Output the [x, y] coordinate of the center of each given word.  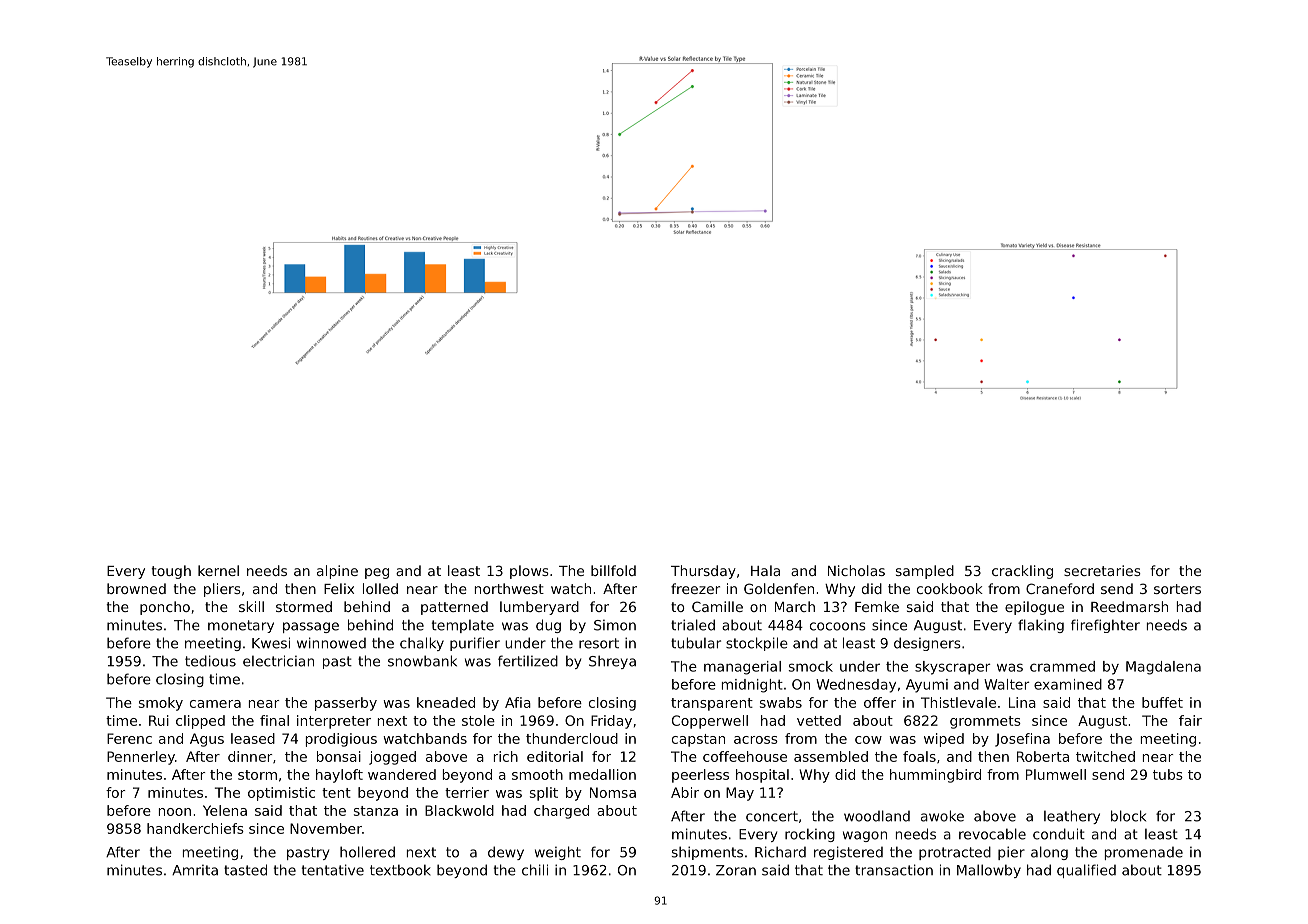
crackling [1022, 572]
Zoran [736, 870]
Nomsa [613, 792]
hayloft [339, 776]
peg [377, 573]
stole [478, 720]
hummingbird [935, 776]
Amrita [195, 870]
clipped [200, 722]
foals [919, 756]
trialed [693, 625]
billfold [613, 570]
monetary [241, 626]
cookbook [950, 588]
